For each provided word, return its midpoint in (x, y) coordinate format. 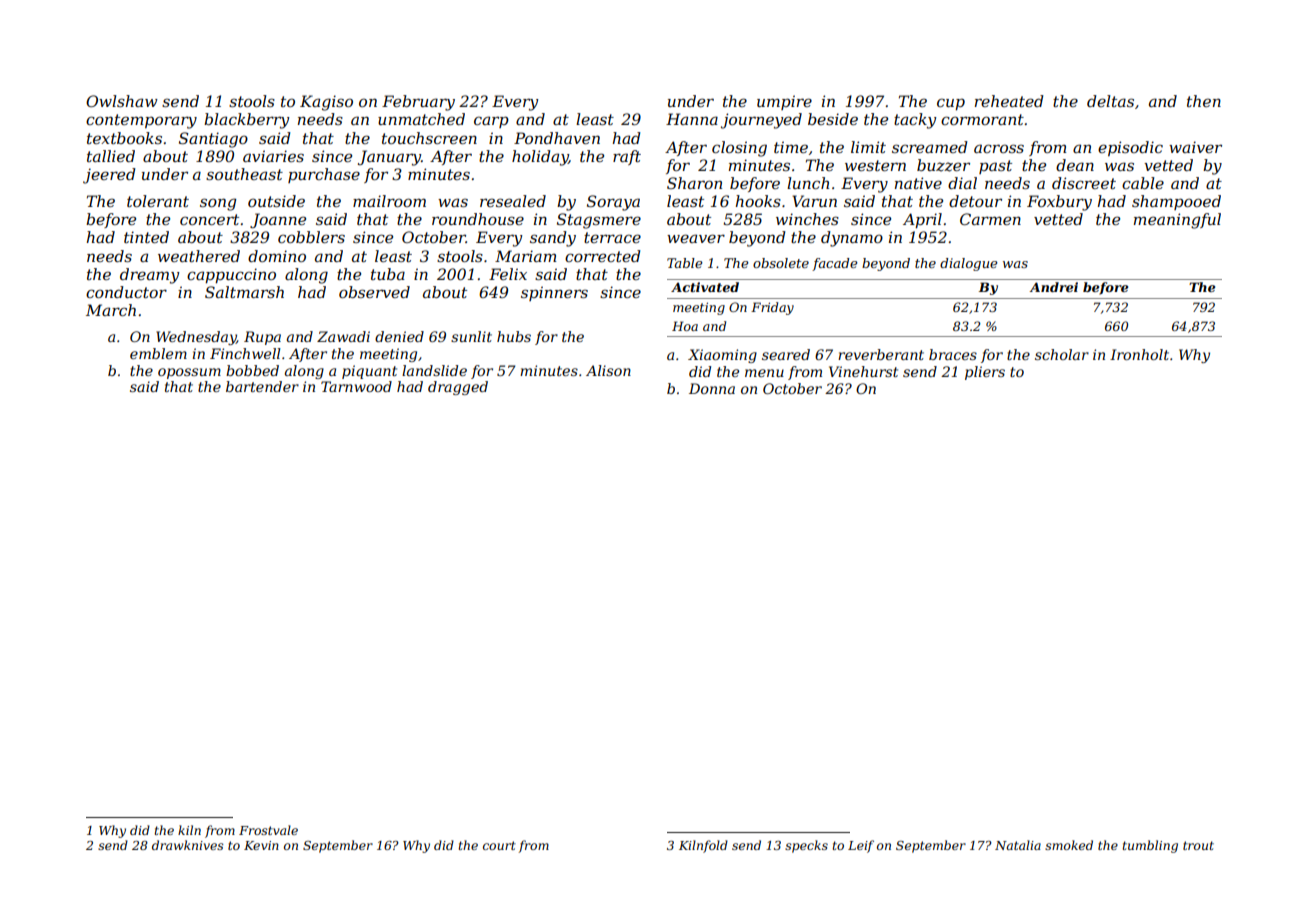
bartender (262, 386)
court (499, 845)
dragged (458, 388)
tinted (146, 237)
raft (627, 157)
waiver (1195, 147)
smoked (1069, 845)
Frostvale (268, 830)
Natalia (1018, 845)
